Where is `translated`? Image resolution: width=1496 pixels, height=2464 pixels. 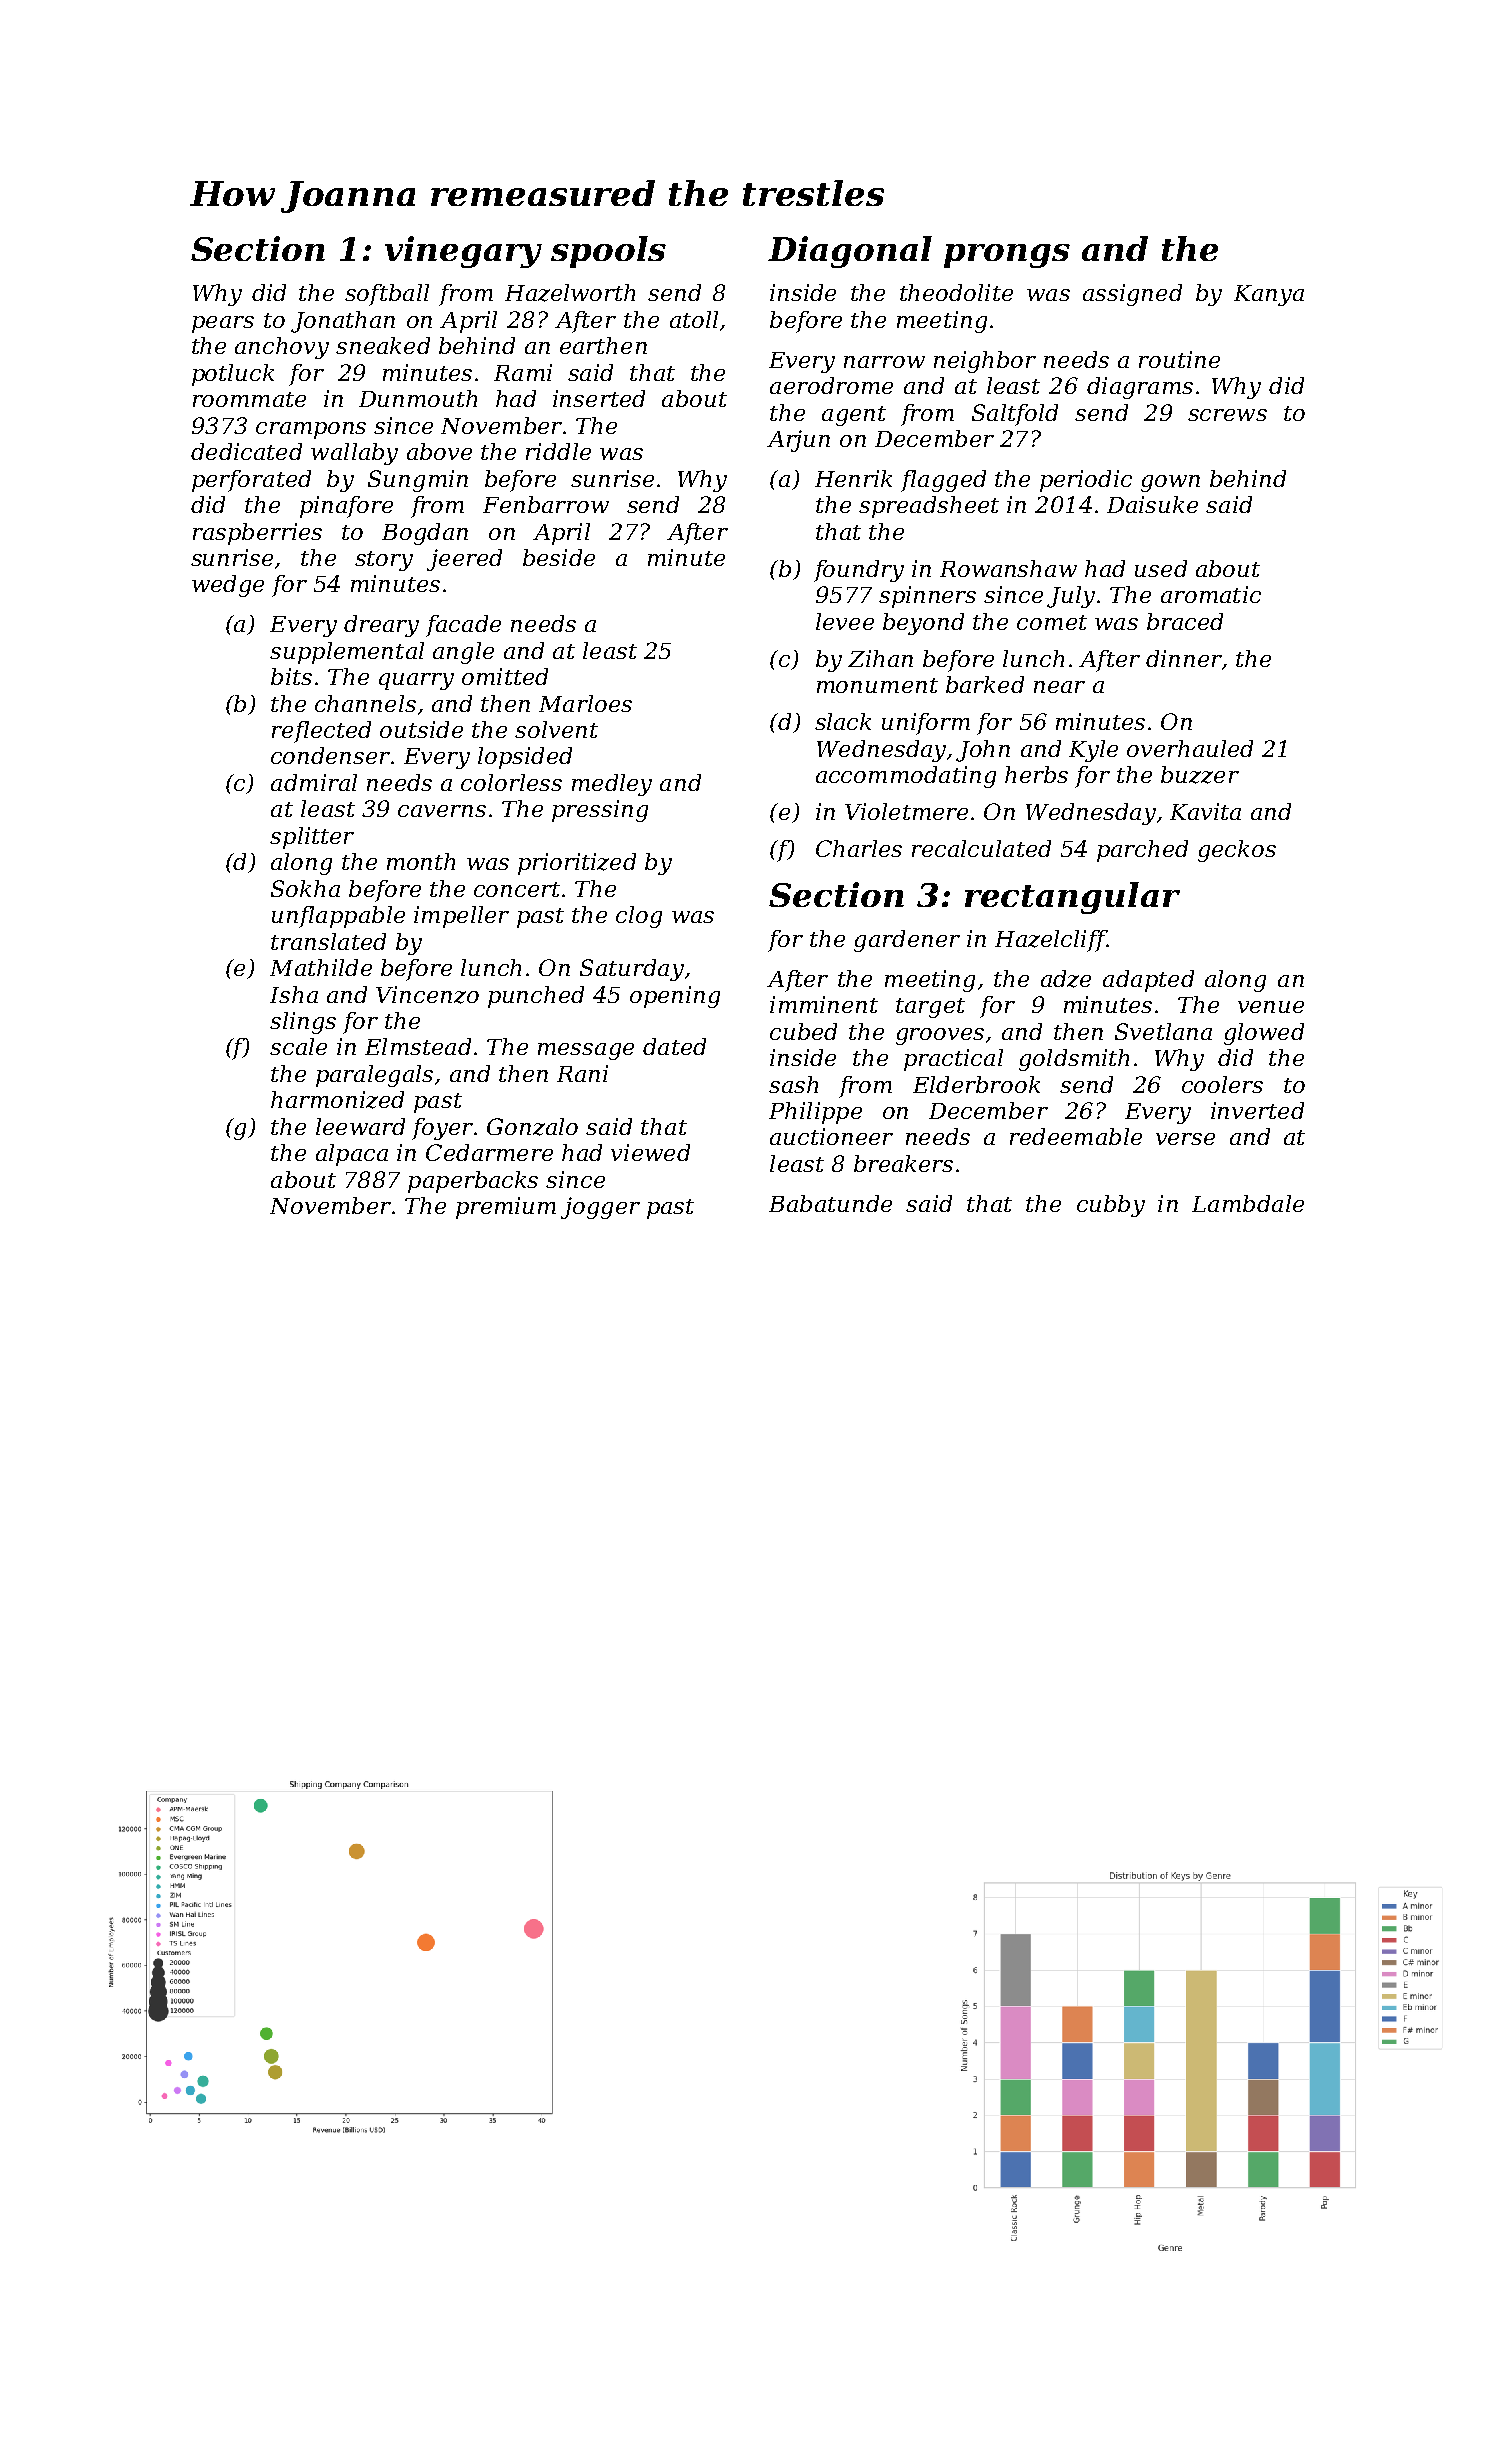 translated is located at coordinates (328, 941).
